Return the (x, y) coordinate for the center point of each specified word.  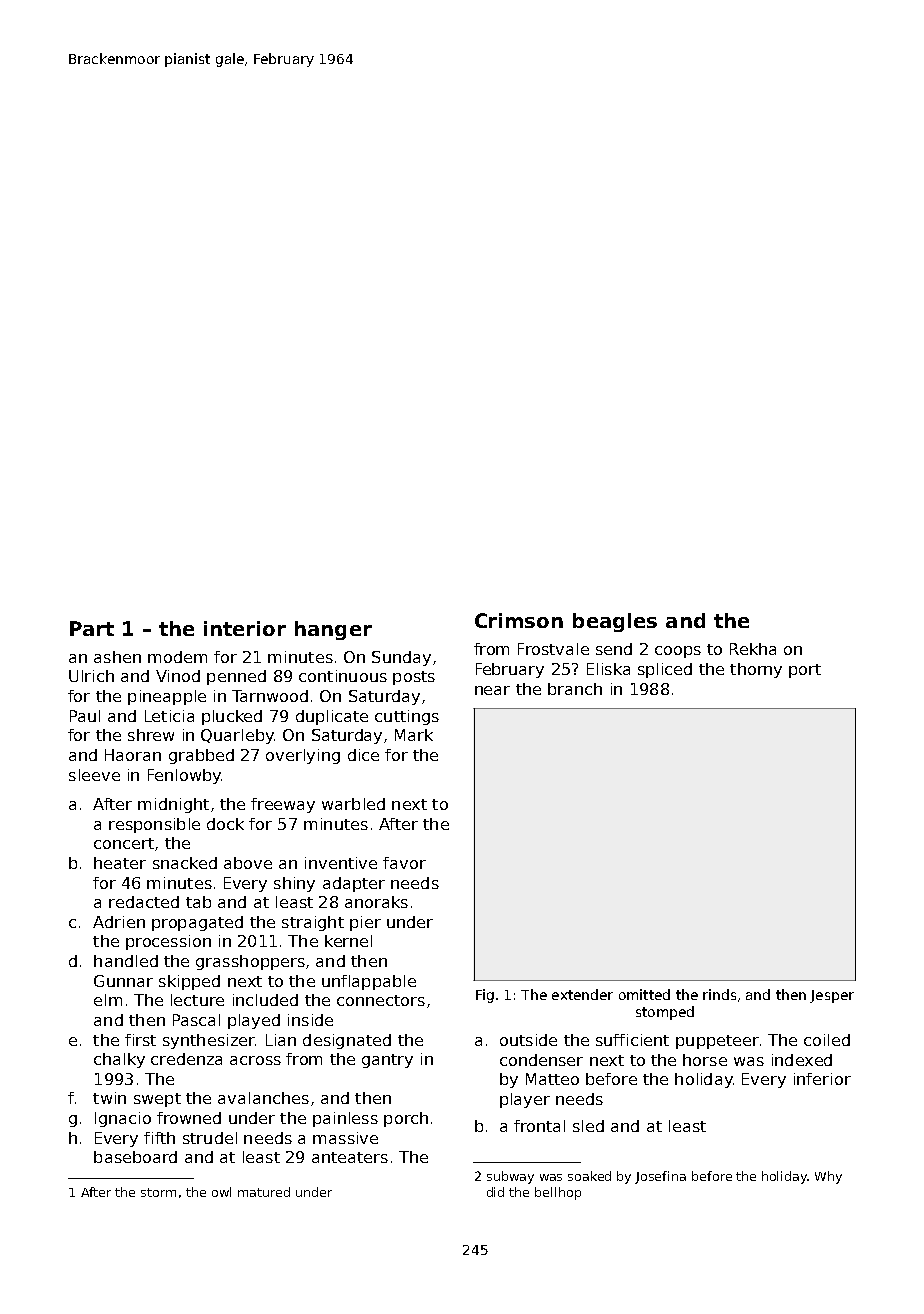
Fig (485, 996)
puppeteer (717, 1042)
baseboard (135, 1157)
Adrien (119, 922)
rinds (719, 994)
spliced (665, 670)
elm (108, 1000)
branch (575, 689)
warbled (353, 804)
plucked (232, 717)
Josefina (660, 1177)
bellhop (558, 1193)
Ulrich (91, 676)
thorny (756, 670)
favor (404, 863)
